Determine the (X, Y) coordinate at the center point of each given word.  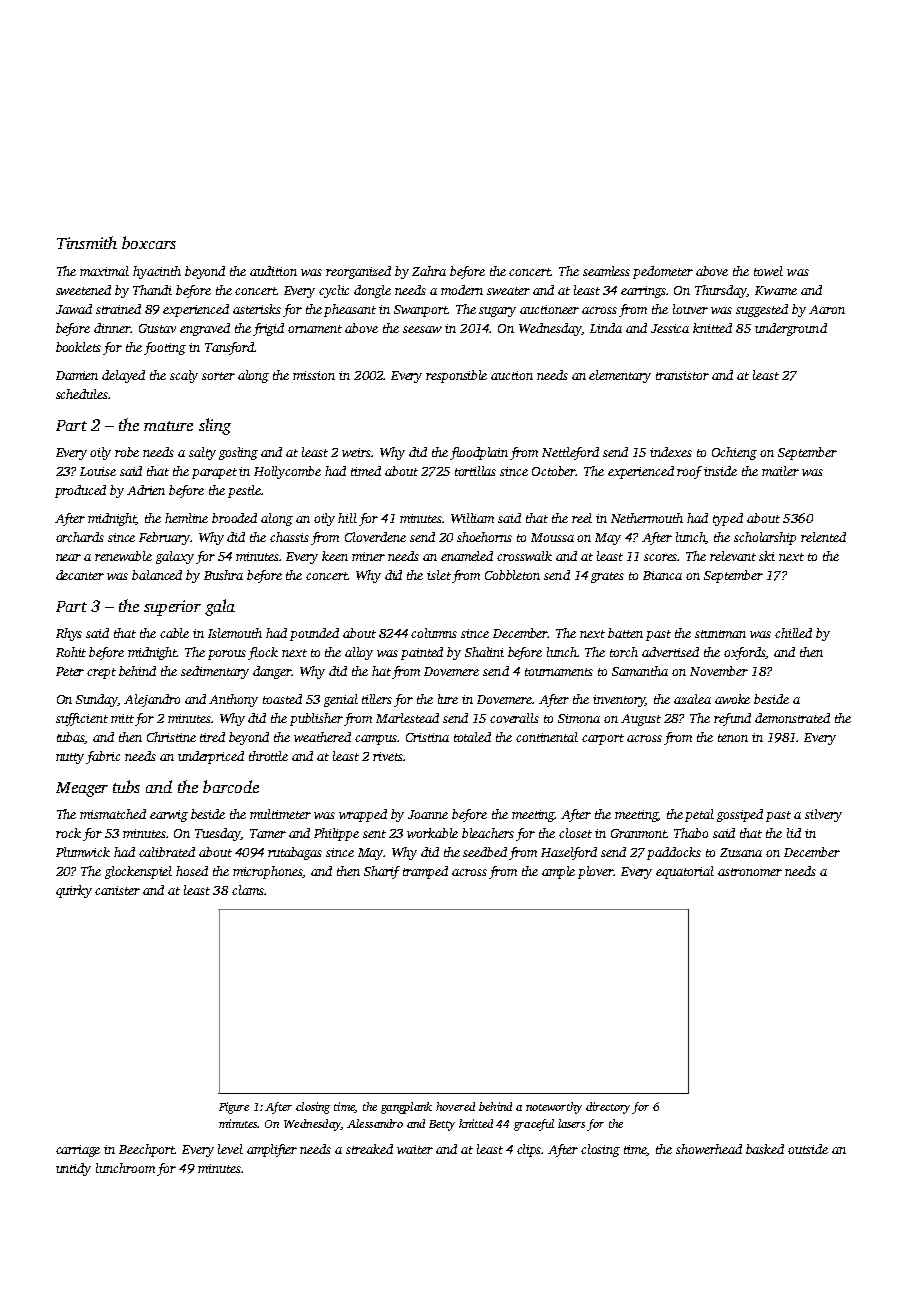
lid (794, 833)
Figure (234, 1108)
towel (768, 271)
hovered (455, 1106)
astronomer (750, 872)
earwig (169, 816)
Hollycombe (287, 472)
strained (118, 309)
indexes (671, 452)
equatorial (685, 872)
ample (558, 872)
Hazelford (569, 853)
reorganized (358, 272)
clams (248, 890)
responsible (456, 376)
